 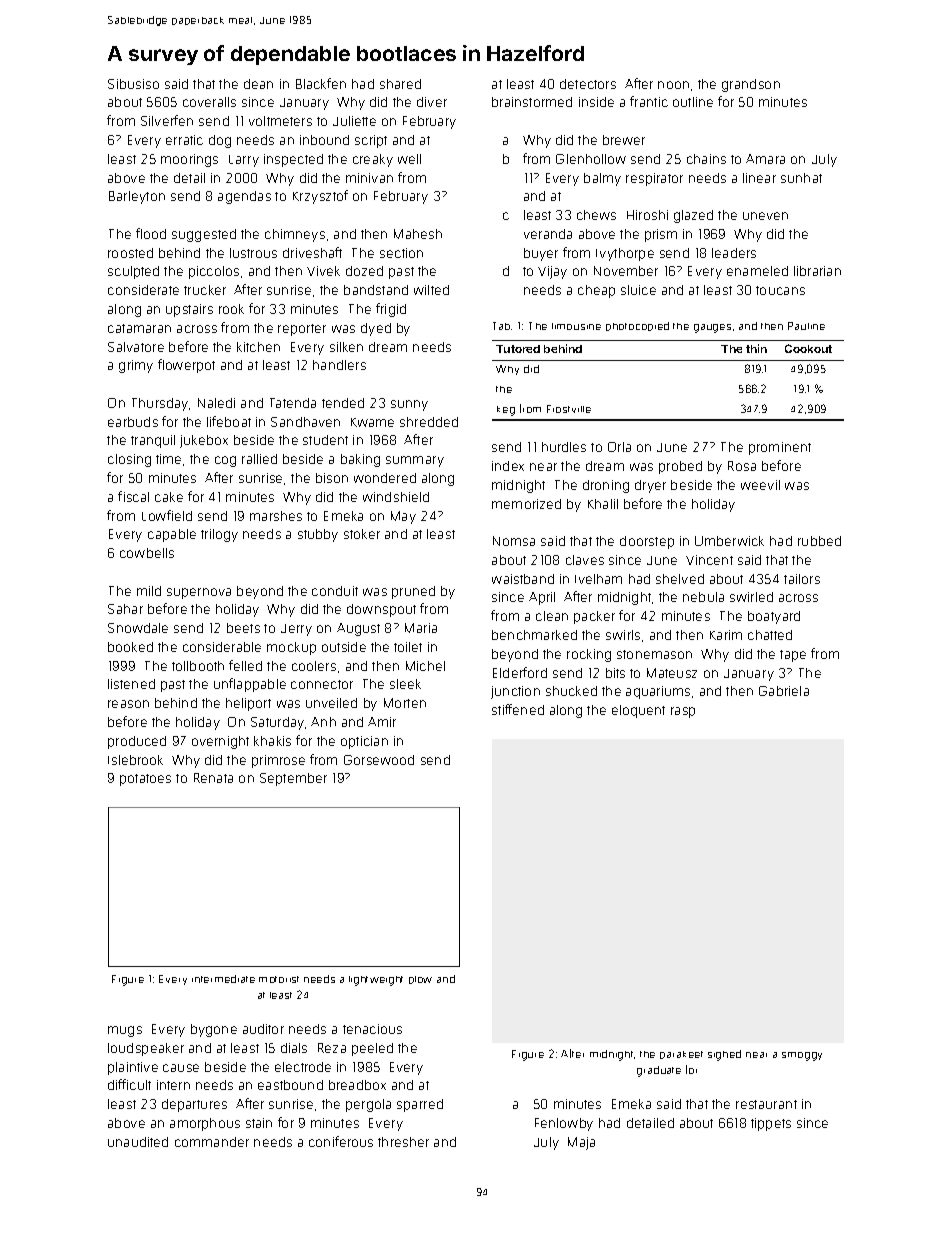 What do you see at coordinates (293, 403) in the image?
I see `Tatenda` at bounding box center [293, 403].
